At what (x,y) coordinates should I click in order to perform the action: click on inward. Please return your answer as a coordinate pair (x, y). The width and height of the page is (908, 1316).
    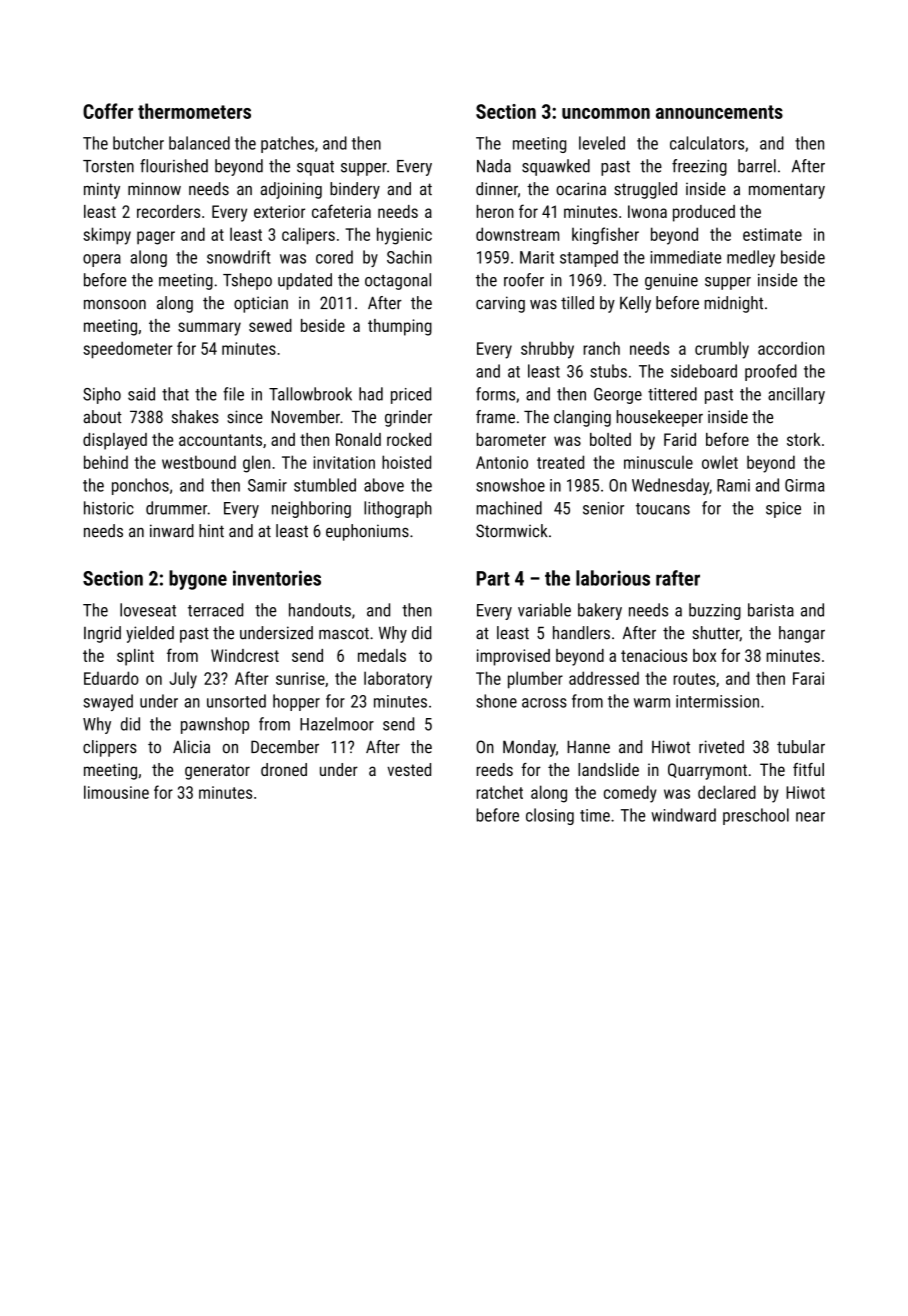
    Looking at the image, I should click on (172, 531).
